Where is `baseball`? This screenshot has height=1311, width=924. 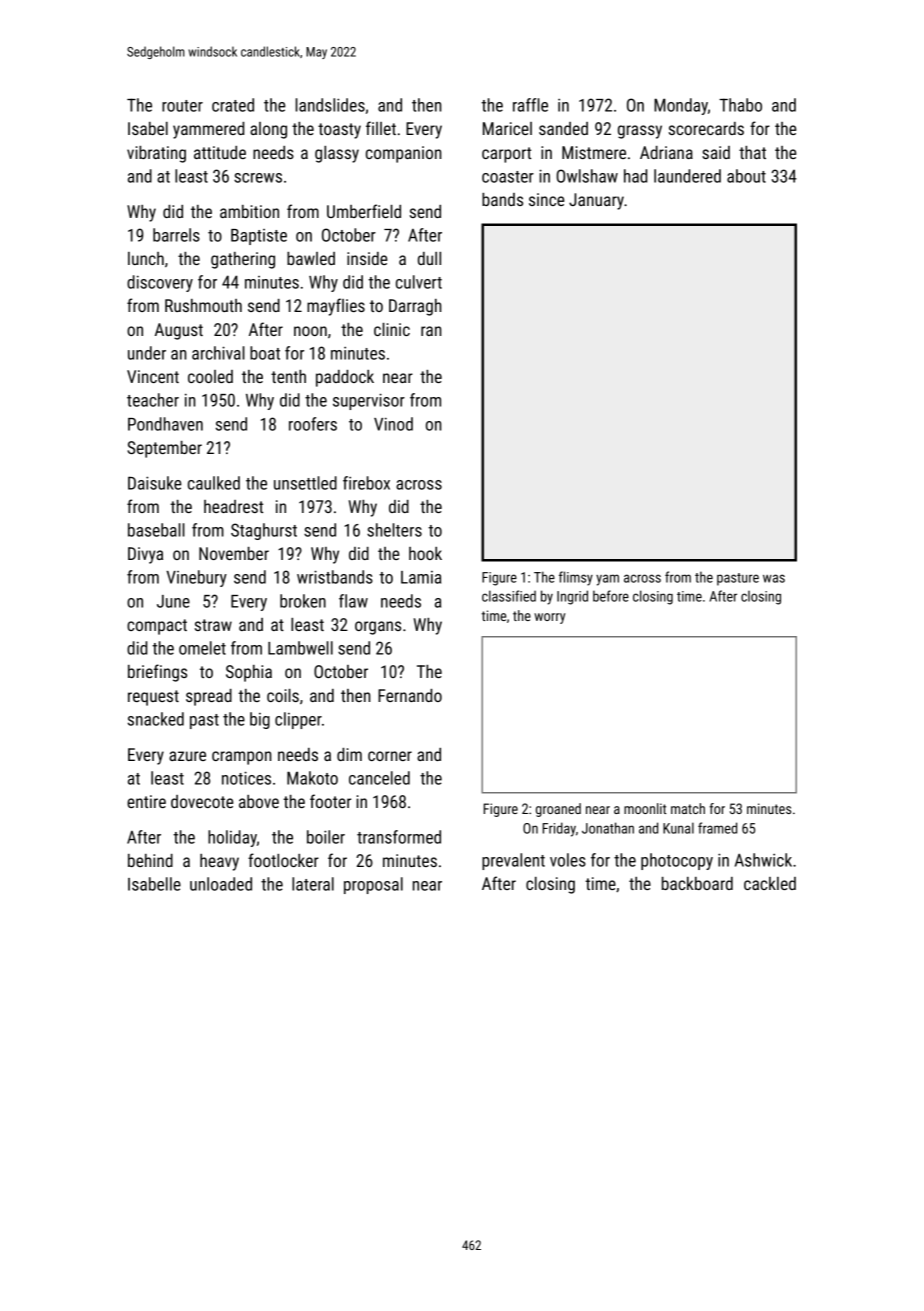 baseball is located at coordinates (156, 530).
